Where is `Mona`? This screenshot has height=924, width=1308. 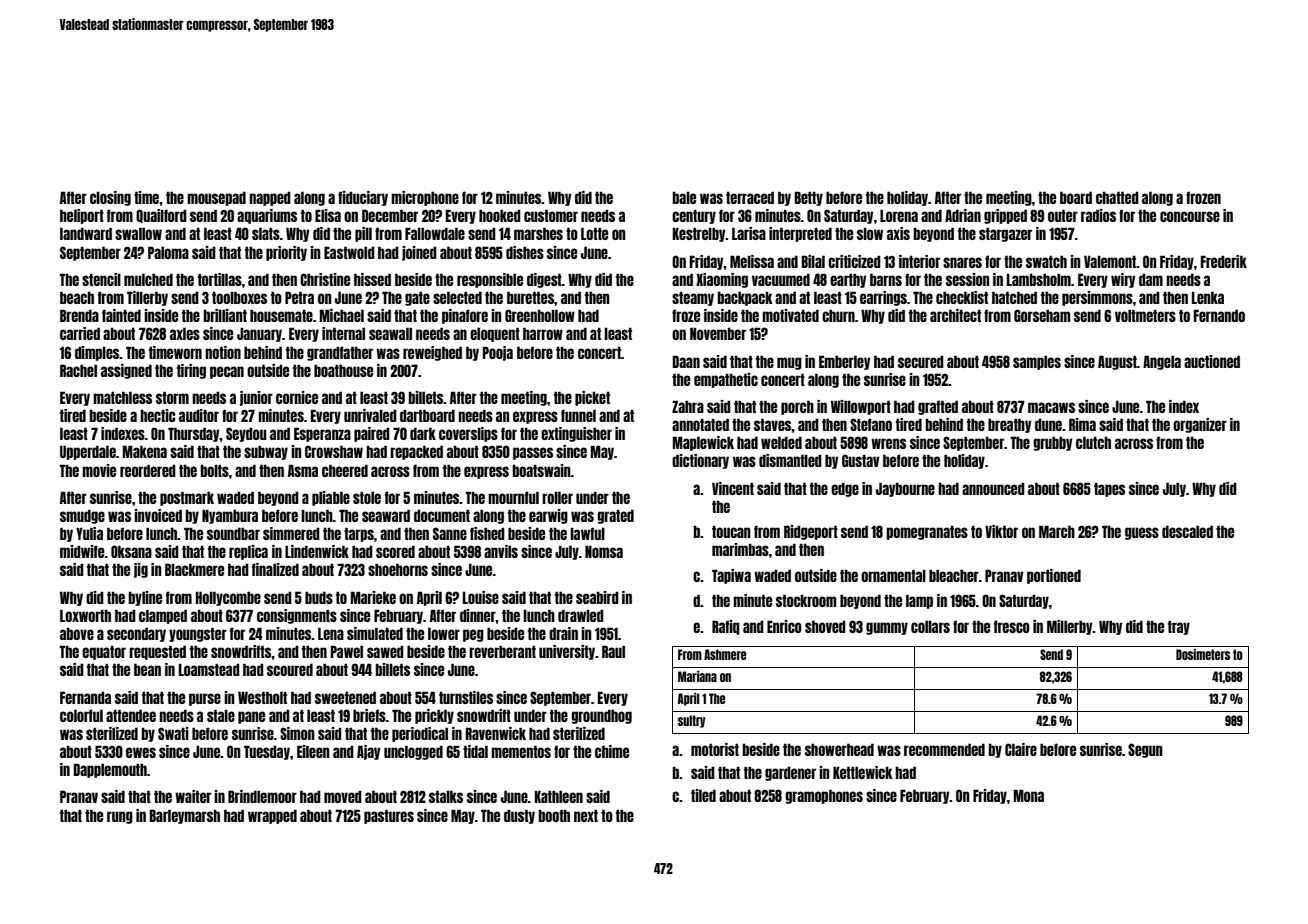
Mona is located at coordinates (1029, 795).
